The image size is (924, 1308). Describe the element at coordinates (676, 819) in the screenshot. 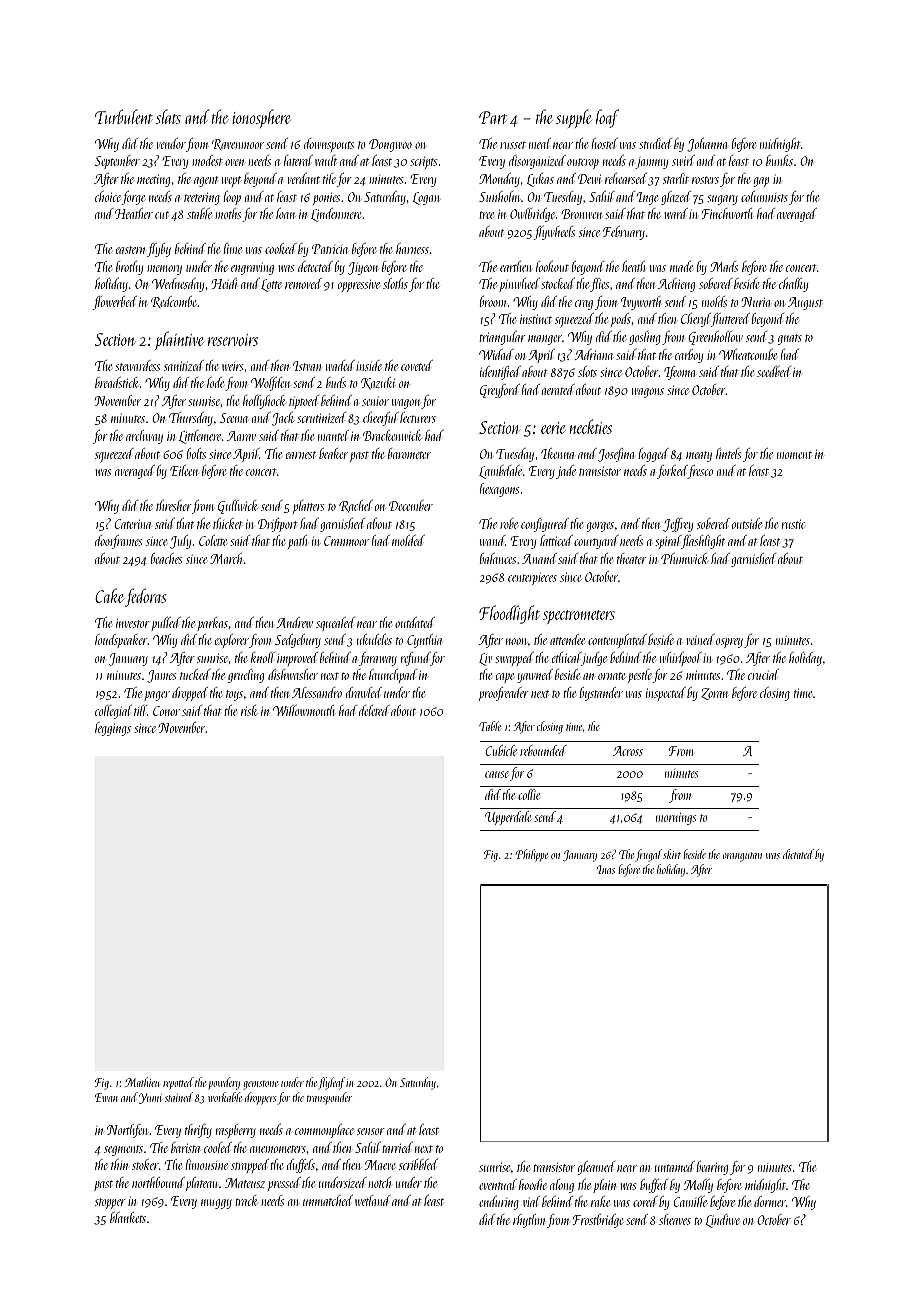

I see `mornings` at that location.
